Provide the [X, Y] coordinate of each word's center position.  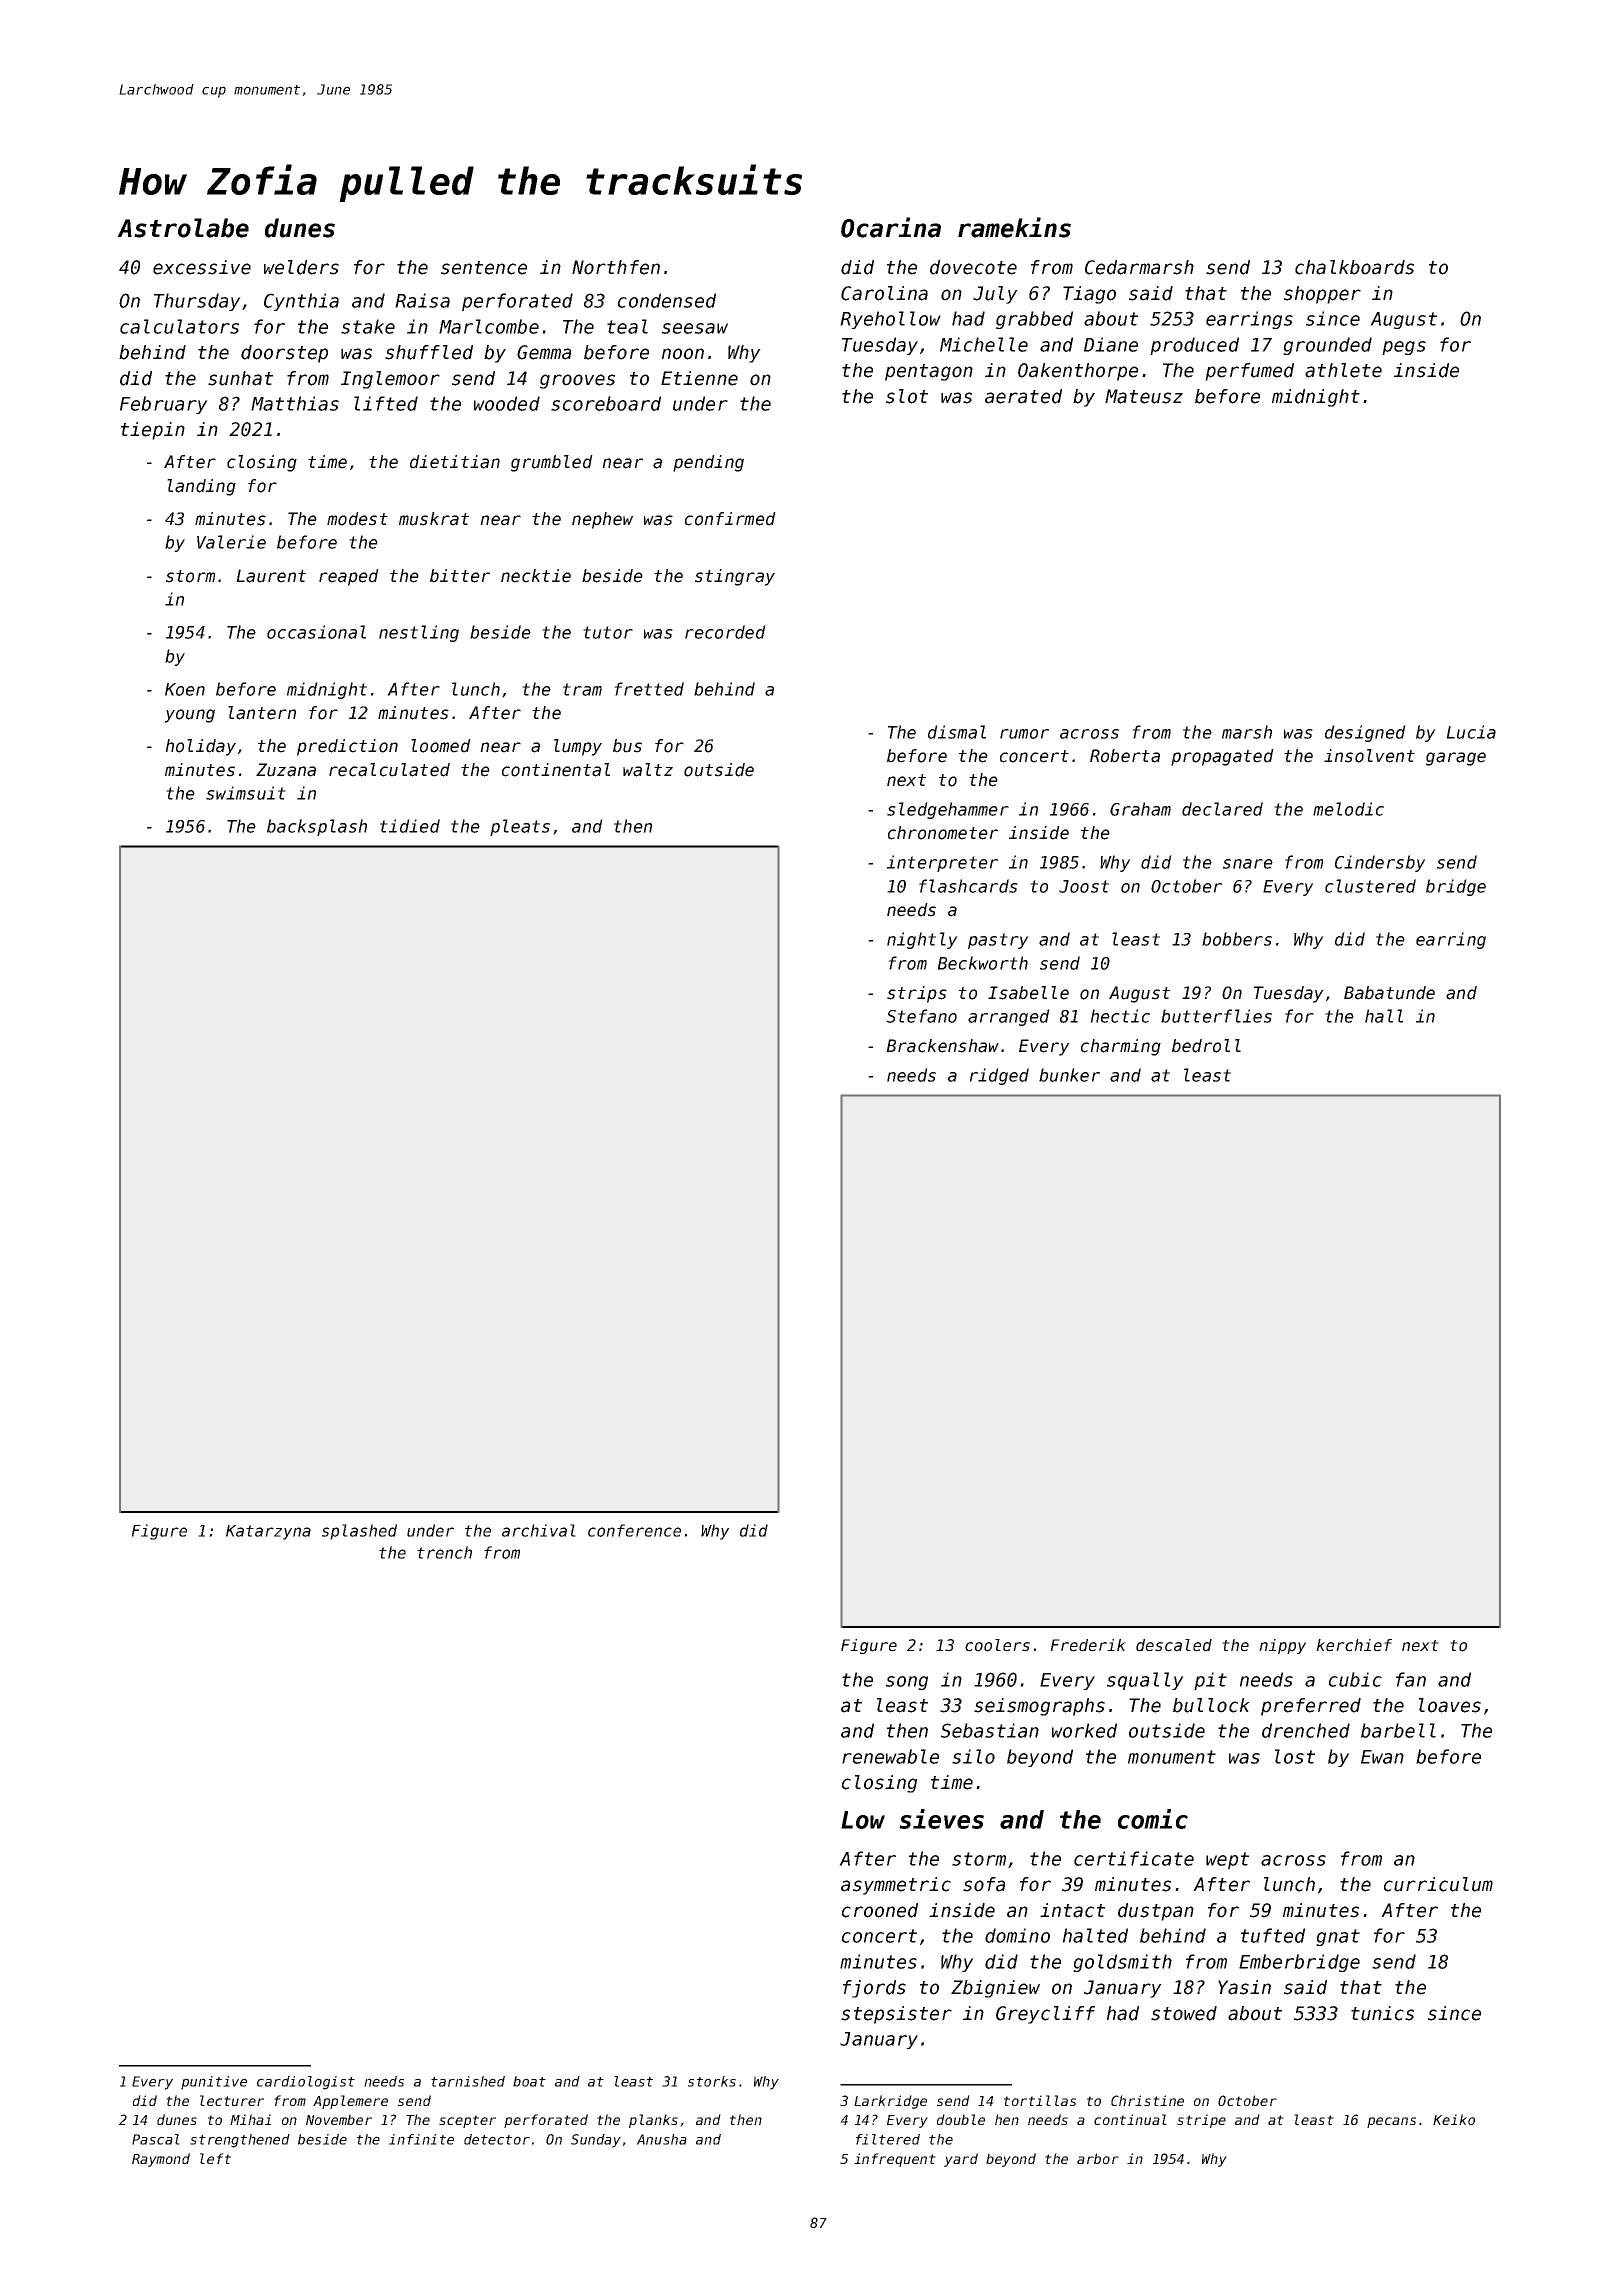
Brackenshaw [942, 1046]
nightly [922, 940]
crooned [880, 1910]
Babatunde [1389, 993]
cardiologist [306, 2083]
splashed [359, 1532]
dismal [957, 732]
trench [444, 1552]
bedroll [1206, 1046]
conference [634, 1530]
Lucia [1471, 732]
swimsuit [246, 793]
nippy [1282, 1646]
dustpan [1156, 1912]
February [164, 405]
